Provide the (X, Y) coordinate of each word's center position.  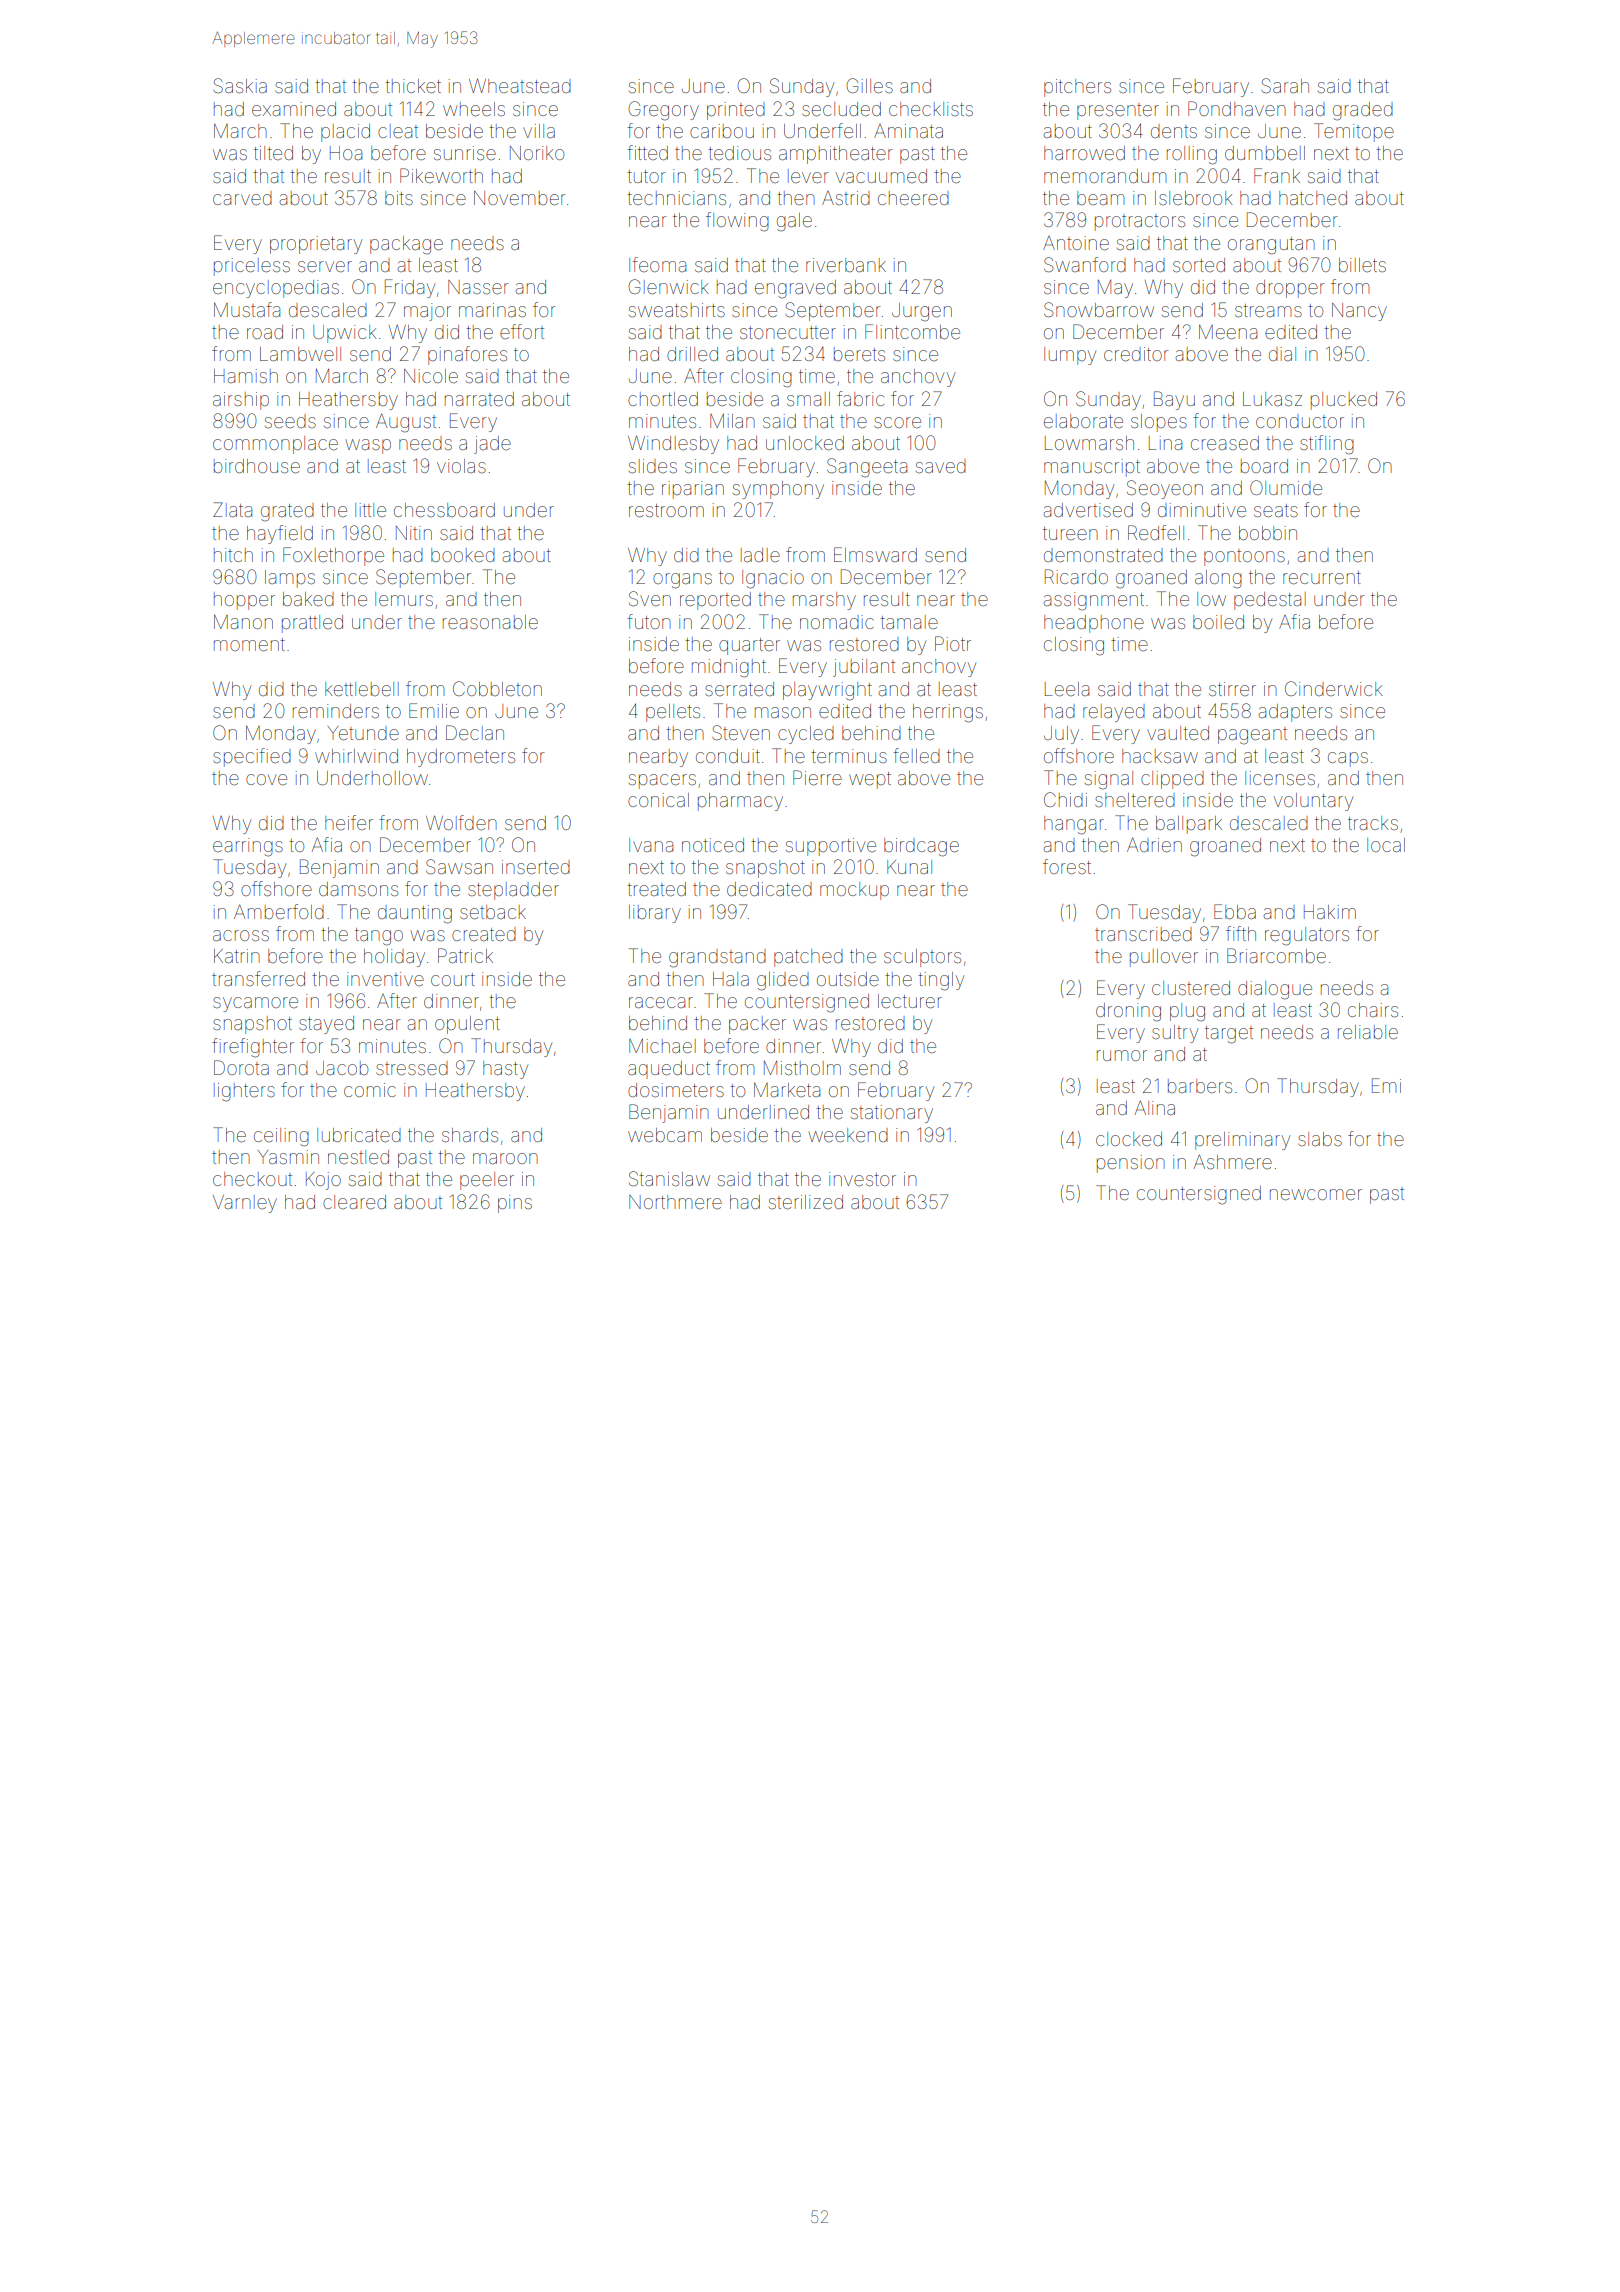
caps (1348, 759)
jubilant (864, 668)
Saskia (240, 85)
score (897, 422)
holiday (394, 958)
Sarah (1285, 85)
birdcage (921, 847)
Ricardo (1076, 576)
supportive (831, 847)
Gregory (663, 111)
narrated (479, 399)
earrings (248, 847)
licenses (1280, 778)
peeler (487, 1181)
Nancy (1359, 312)
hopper (244, 601)
